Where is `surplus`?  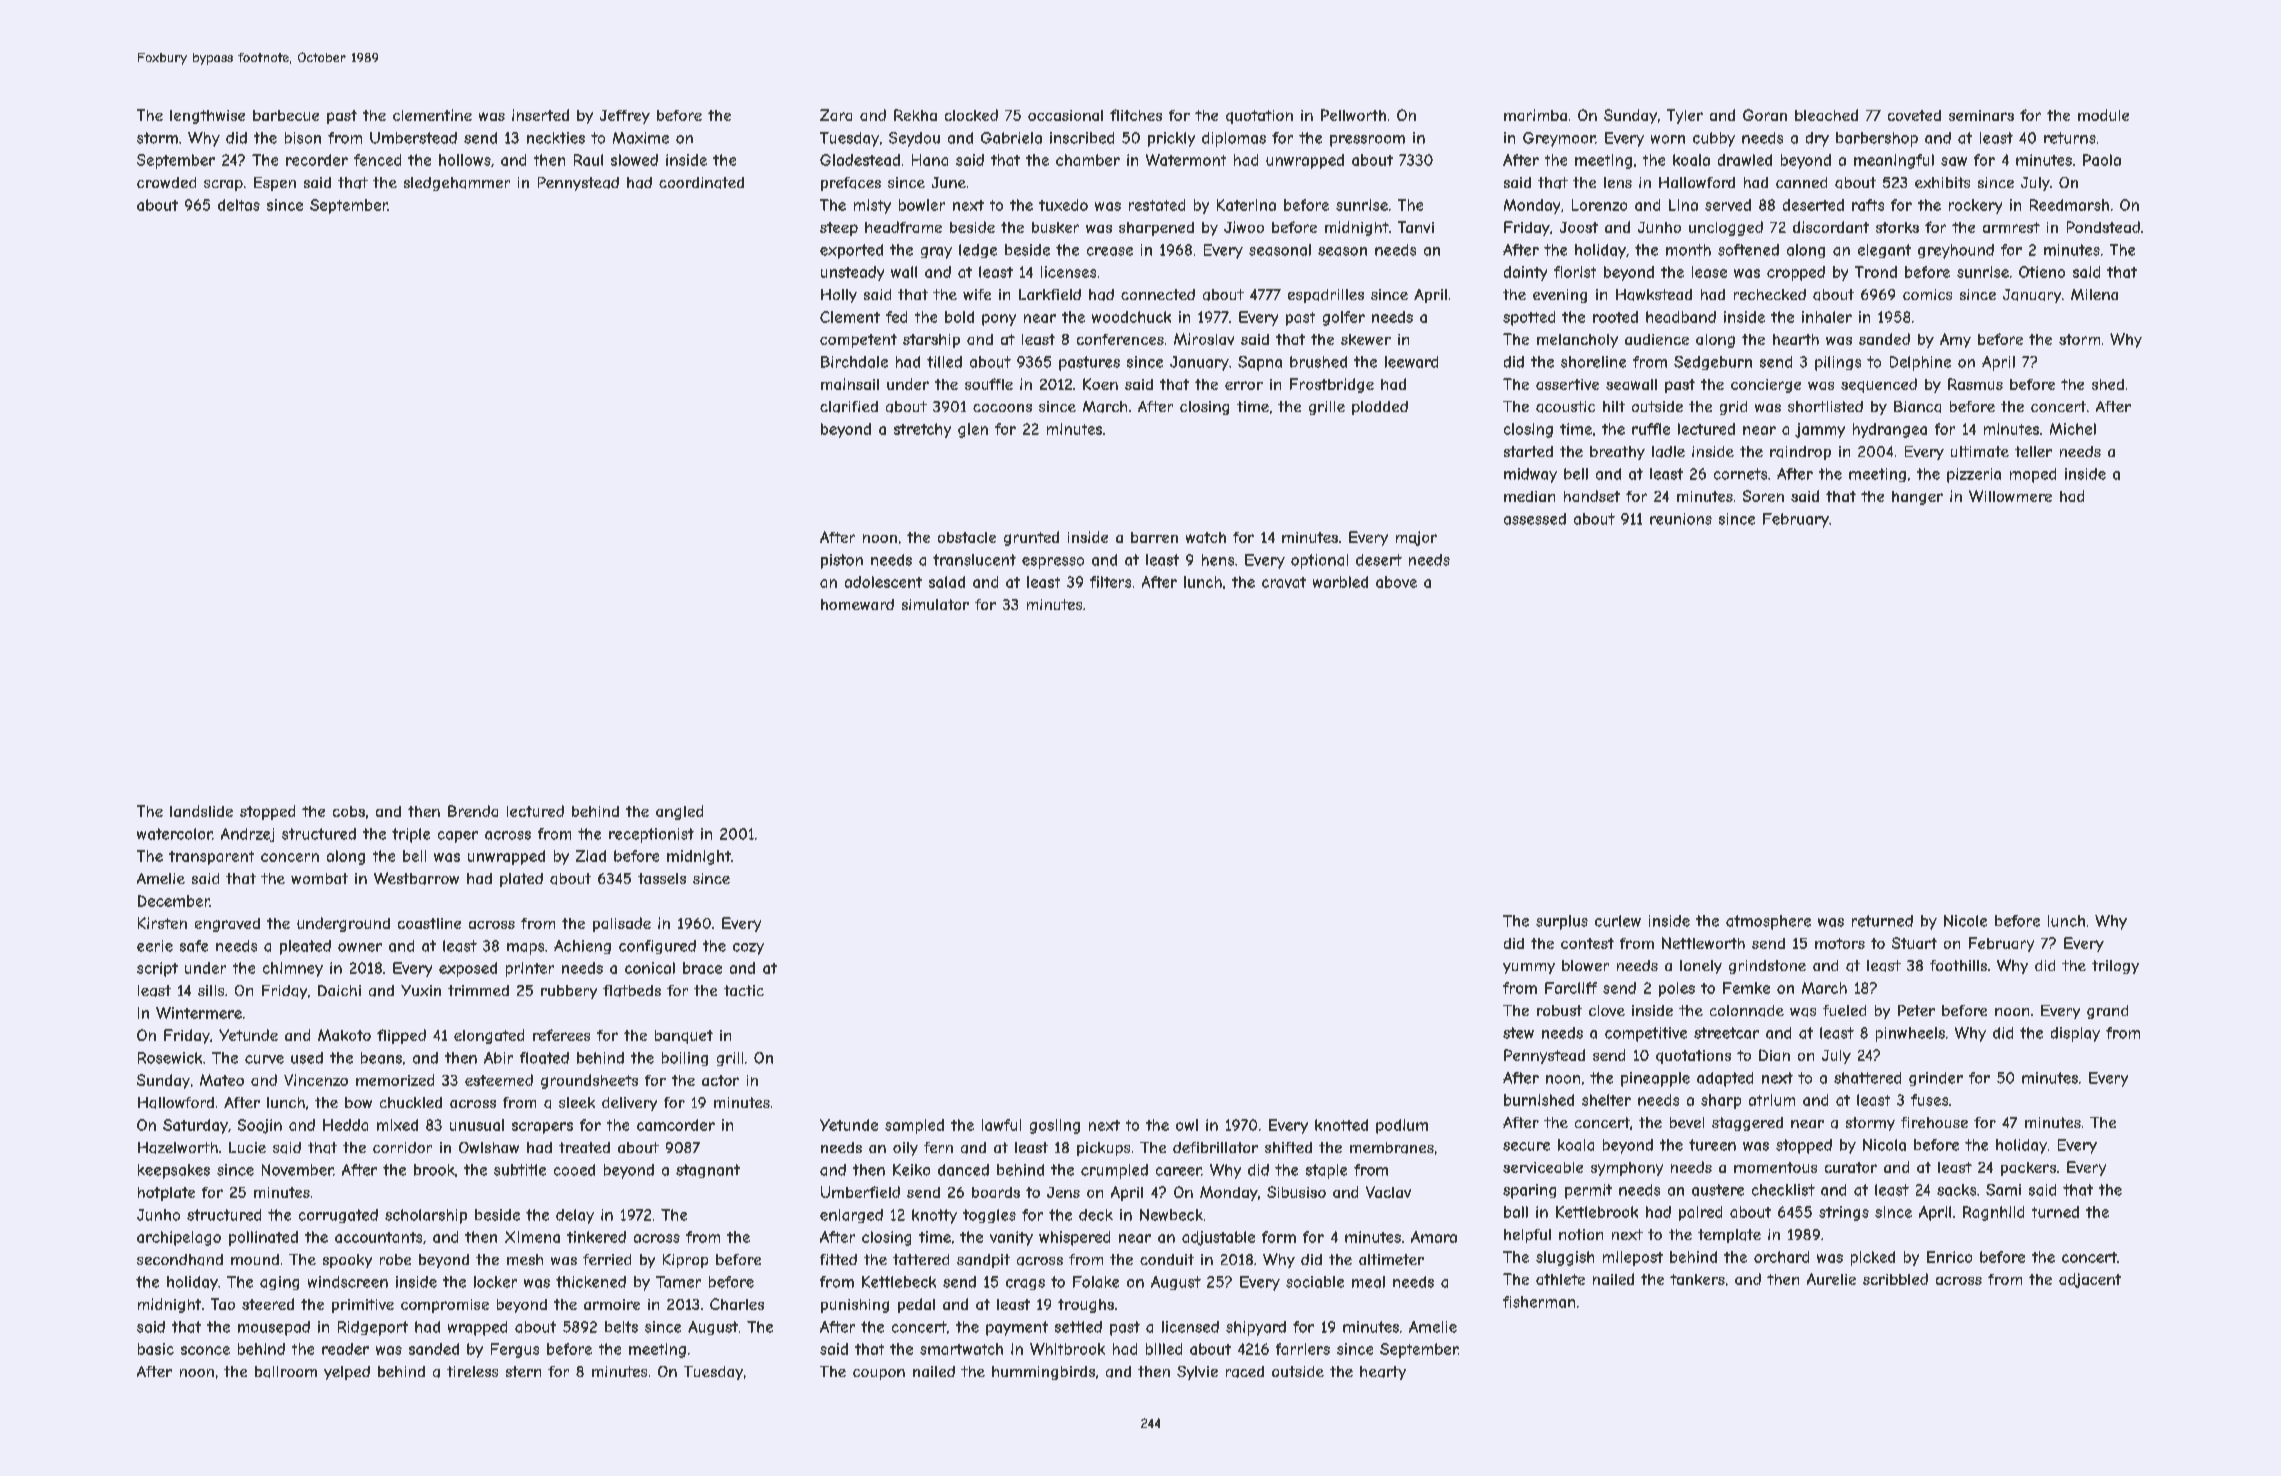
surplus is located at coordinates (1562, 922).
